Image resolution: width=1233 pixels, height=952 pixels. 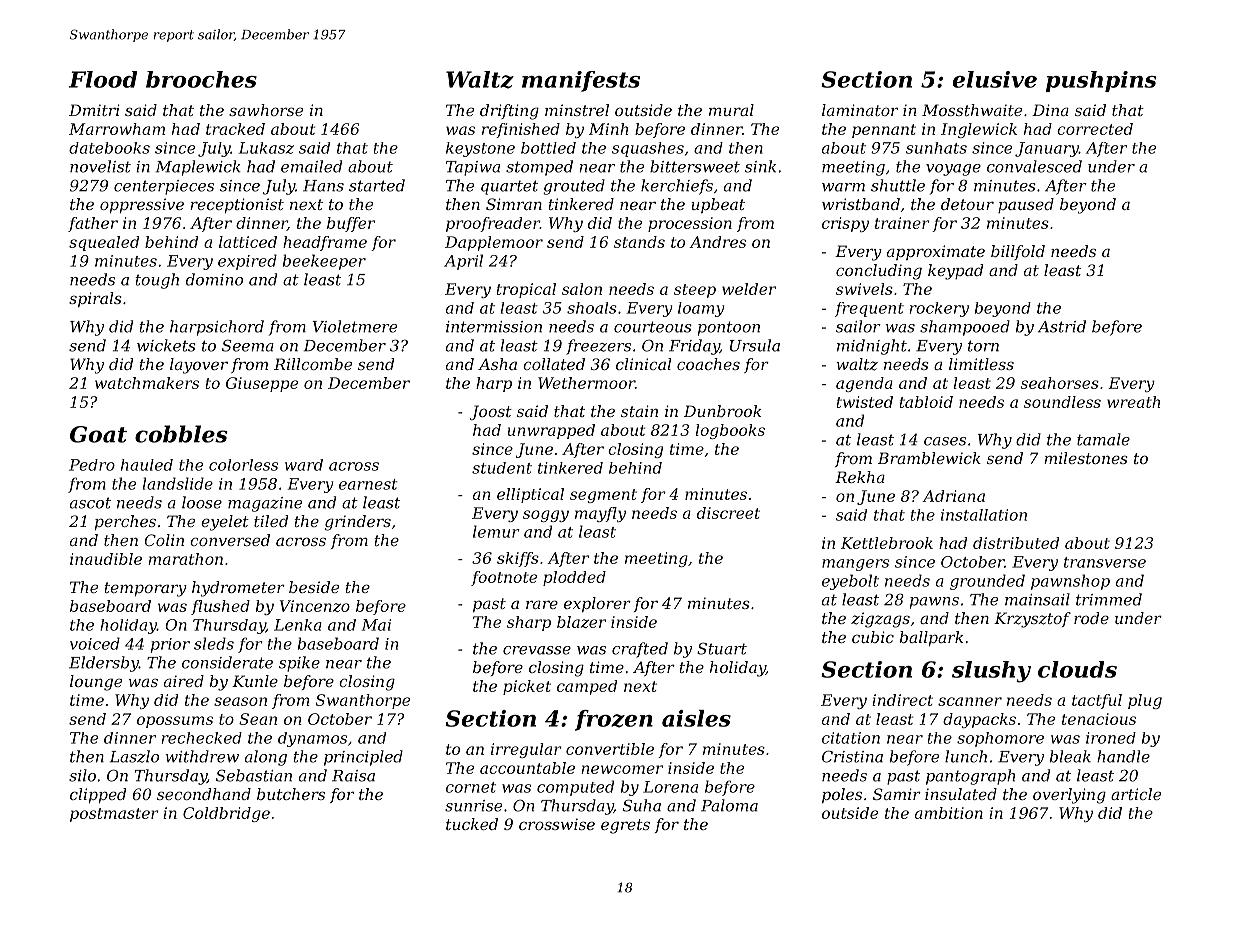 What do you see at coordinates (608, 129) in the screenshot?
I see `Minh` at bounding box center [608, 129].
